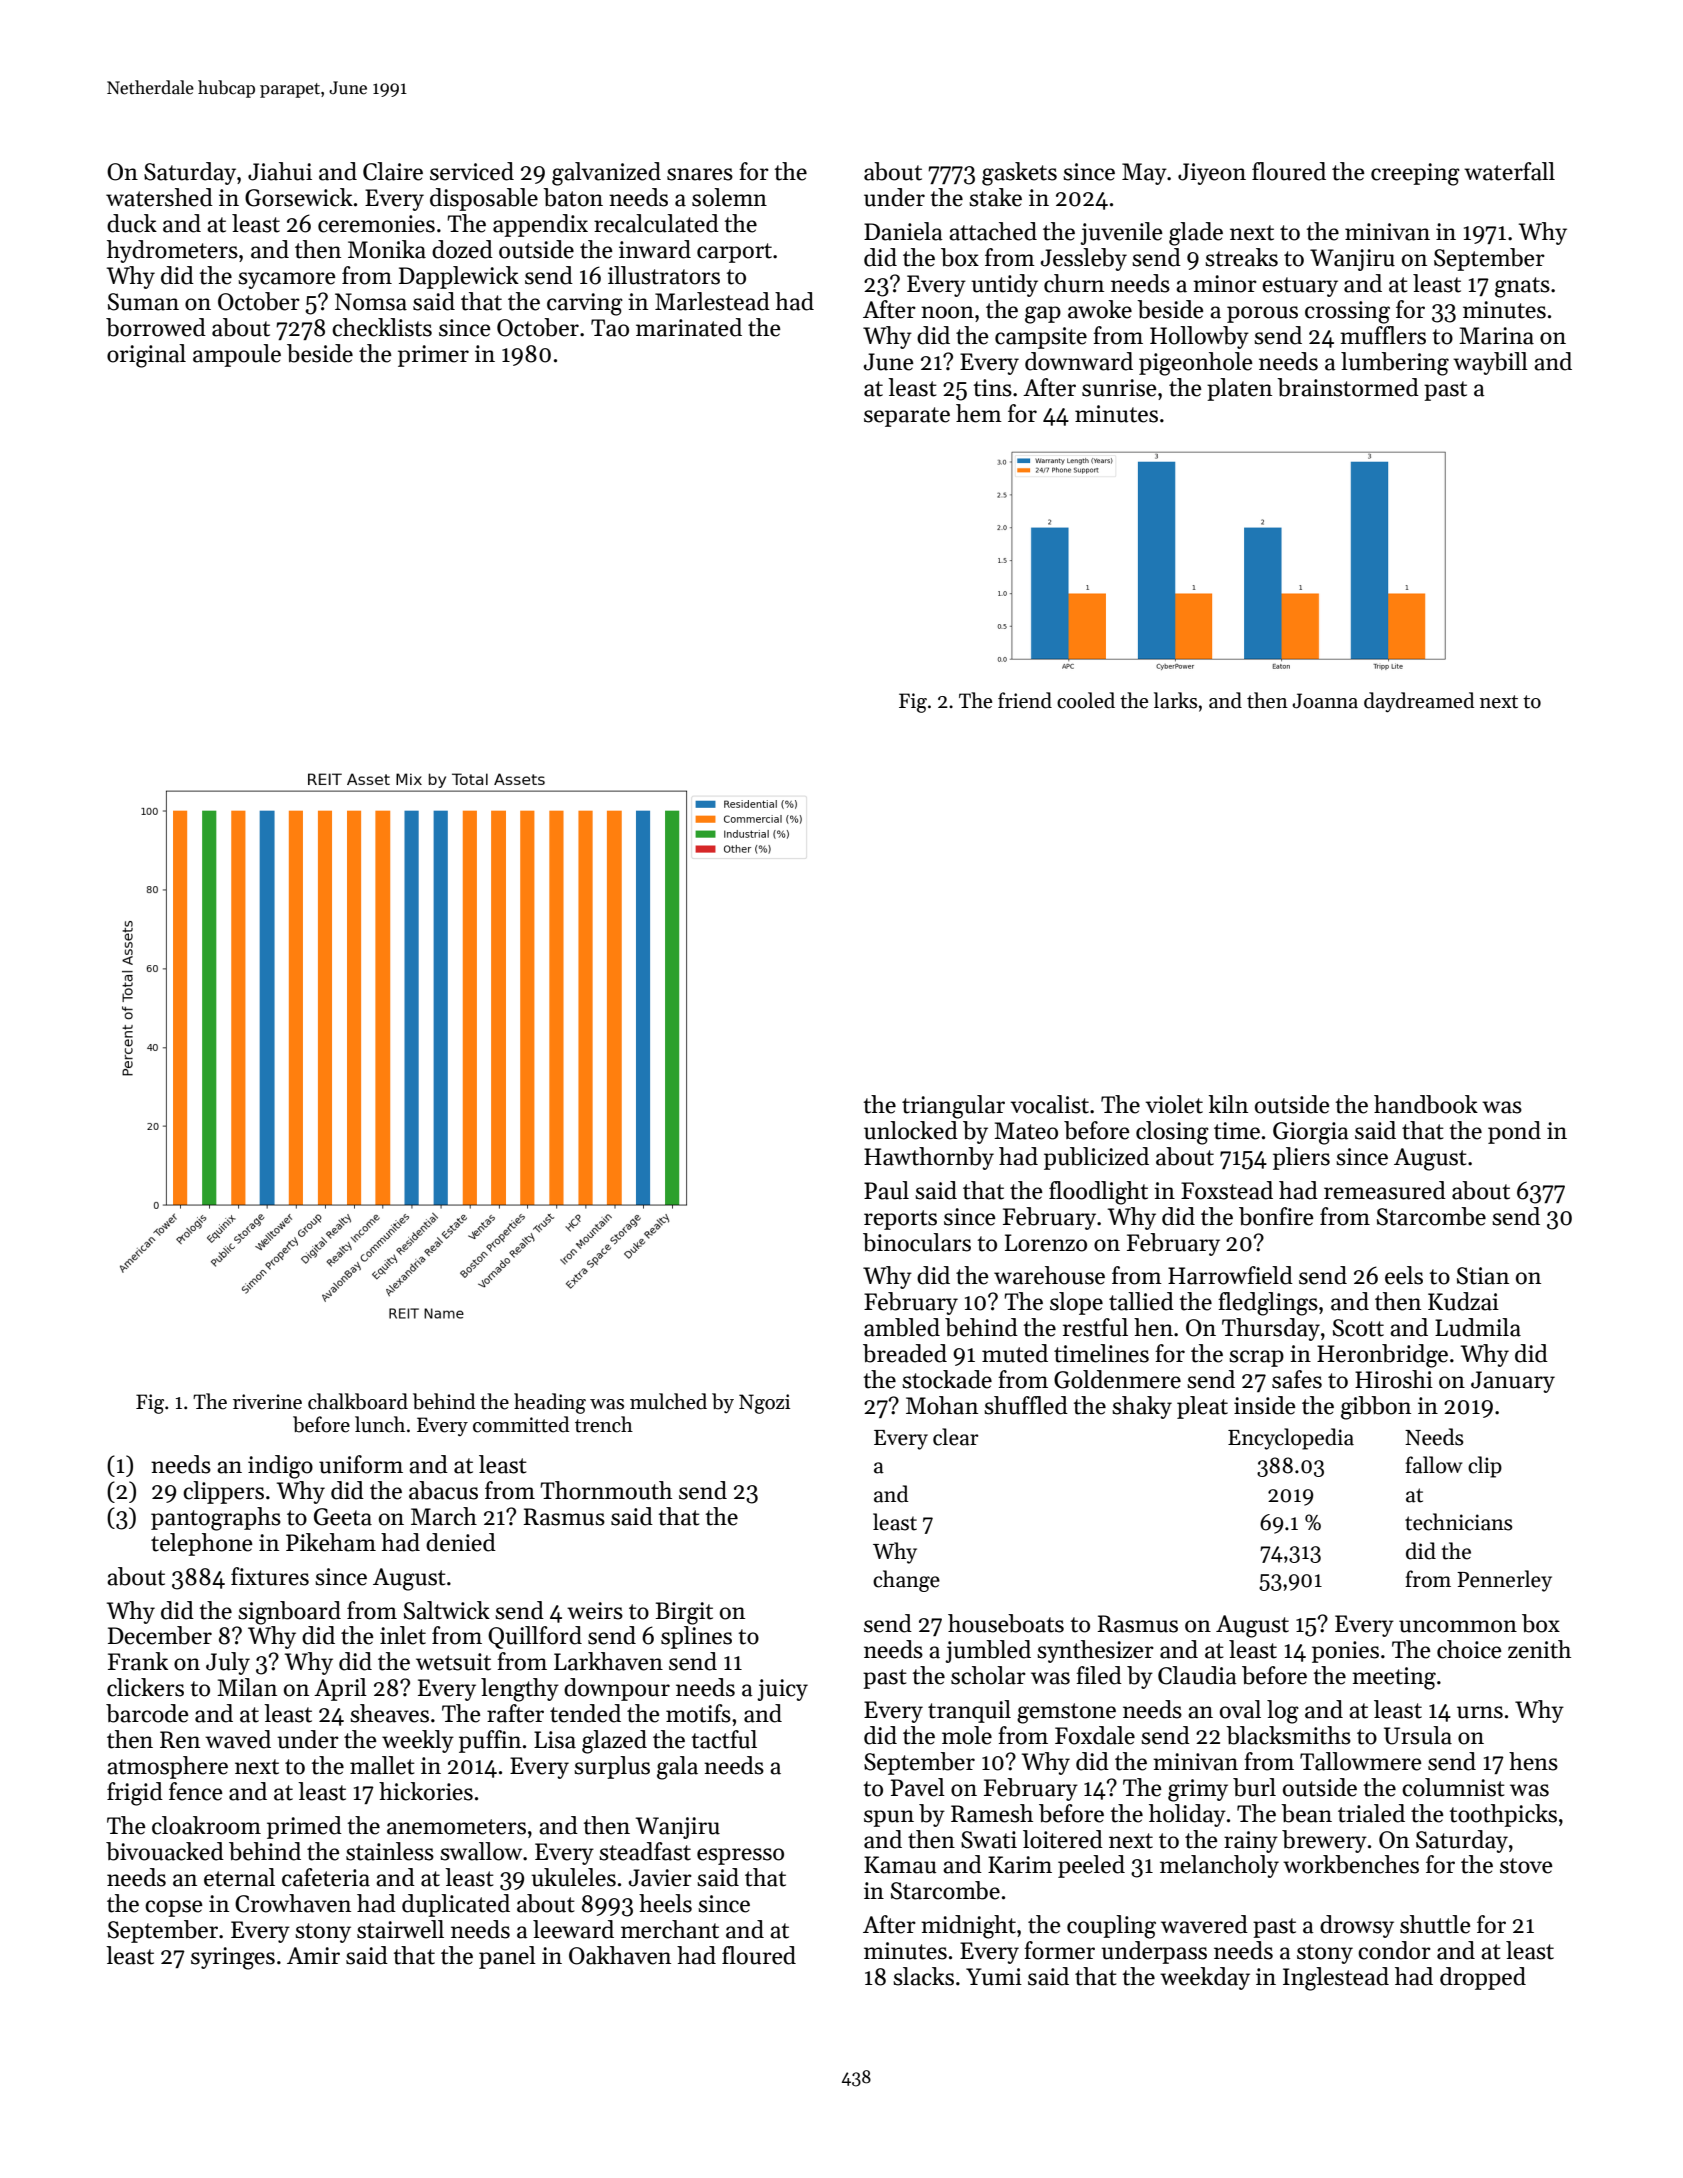 The height and width of the image is (2178, 1683). What do you see at coordinates (481, 1851) in the image?
I see `swallow` at bounding box center [481, 1851].
